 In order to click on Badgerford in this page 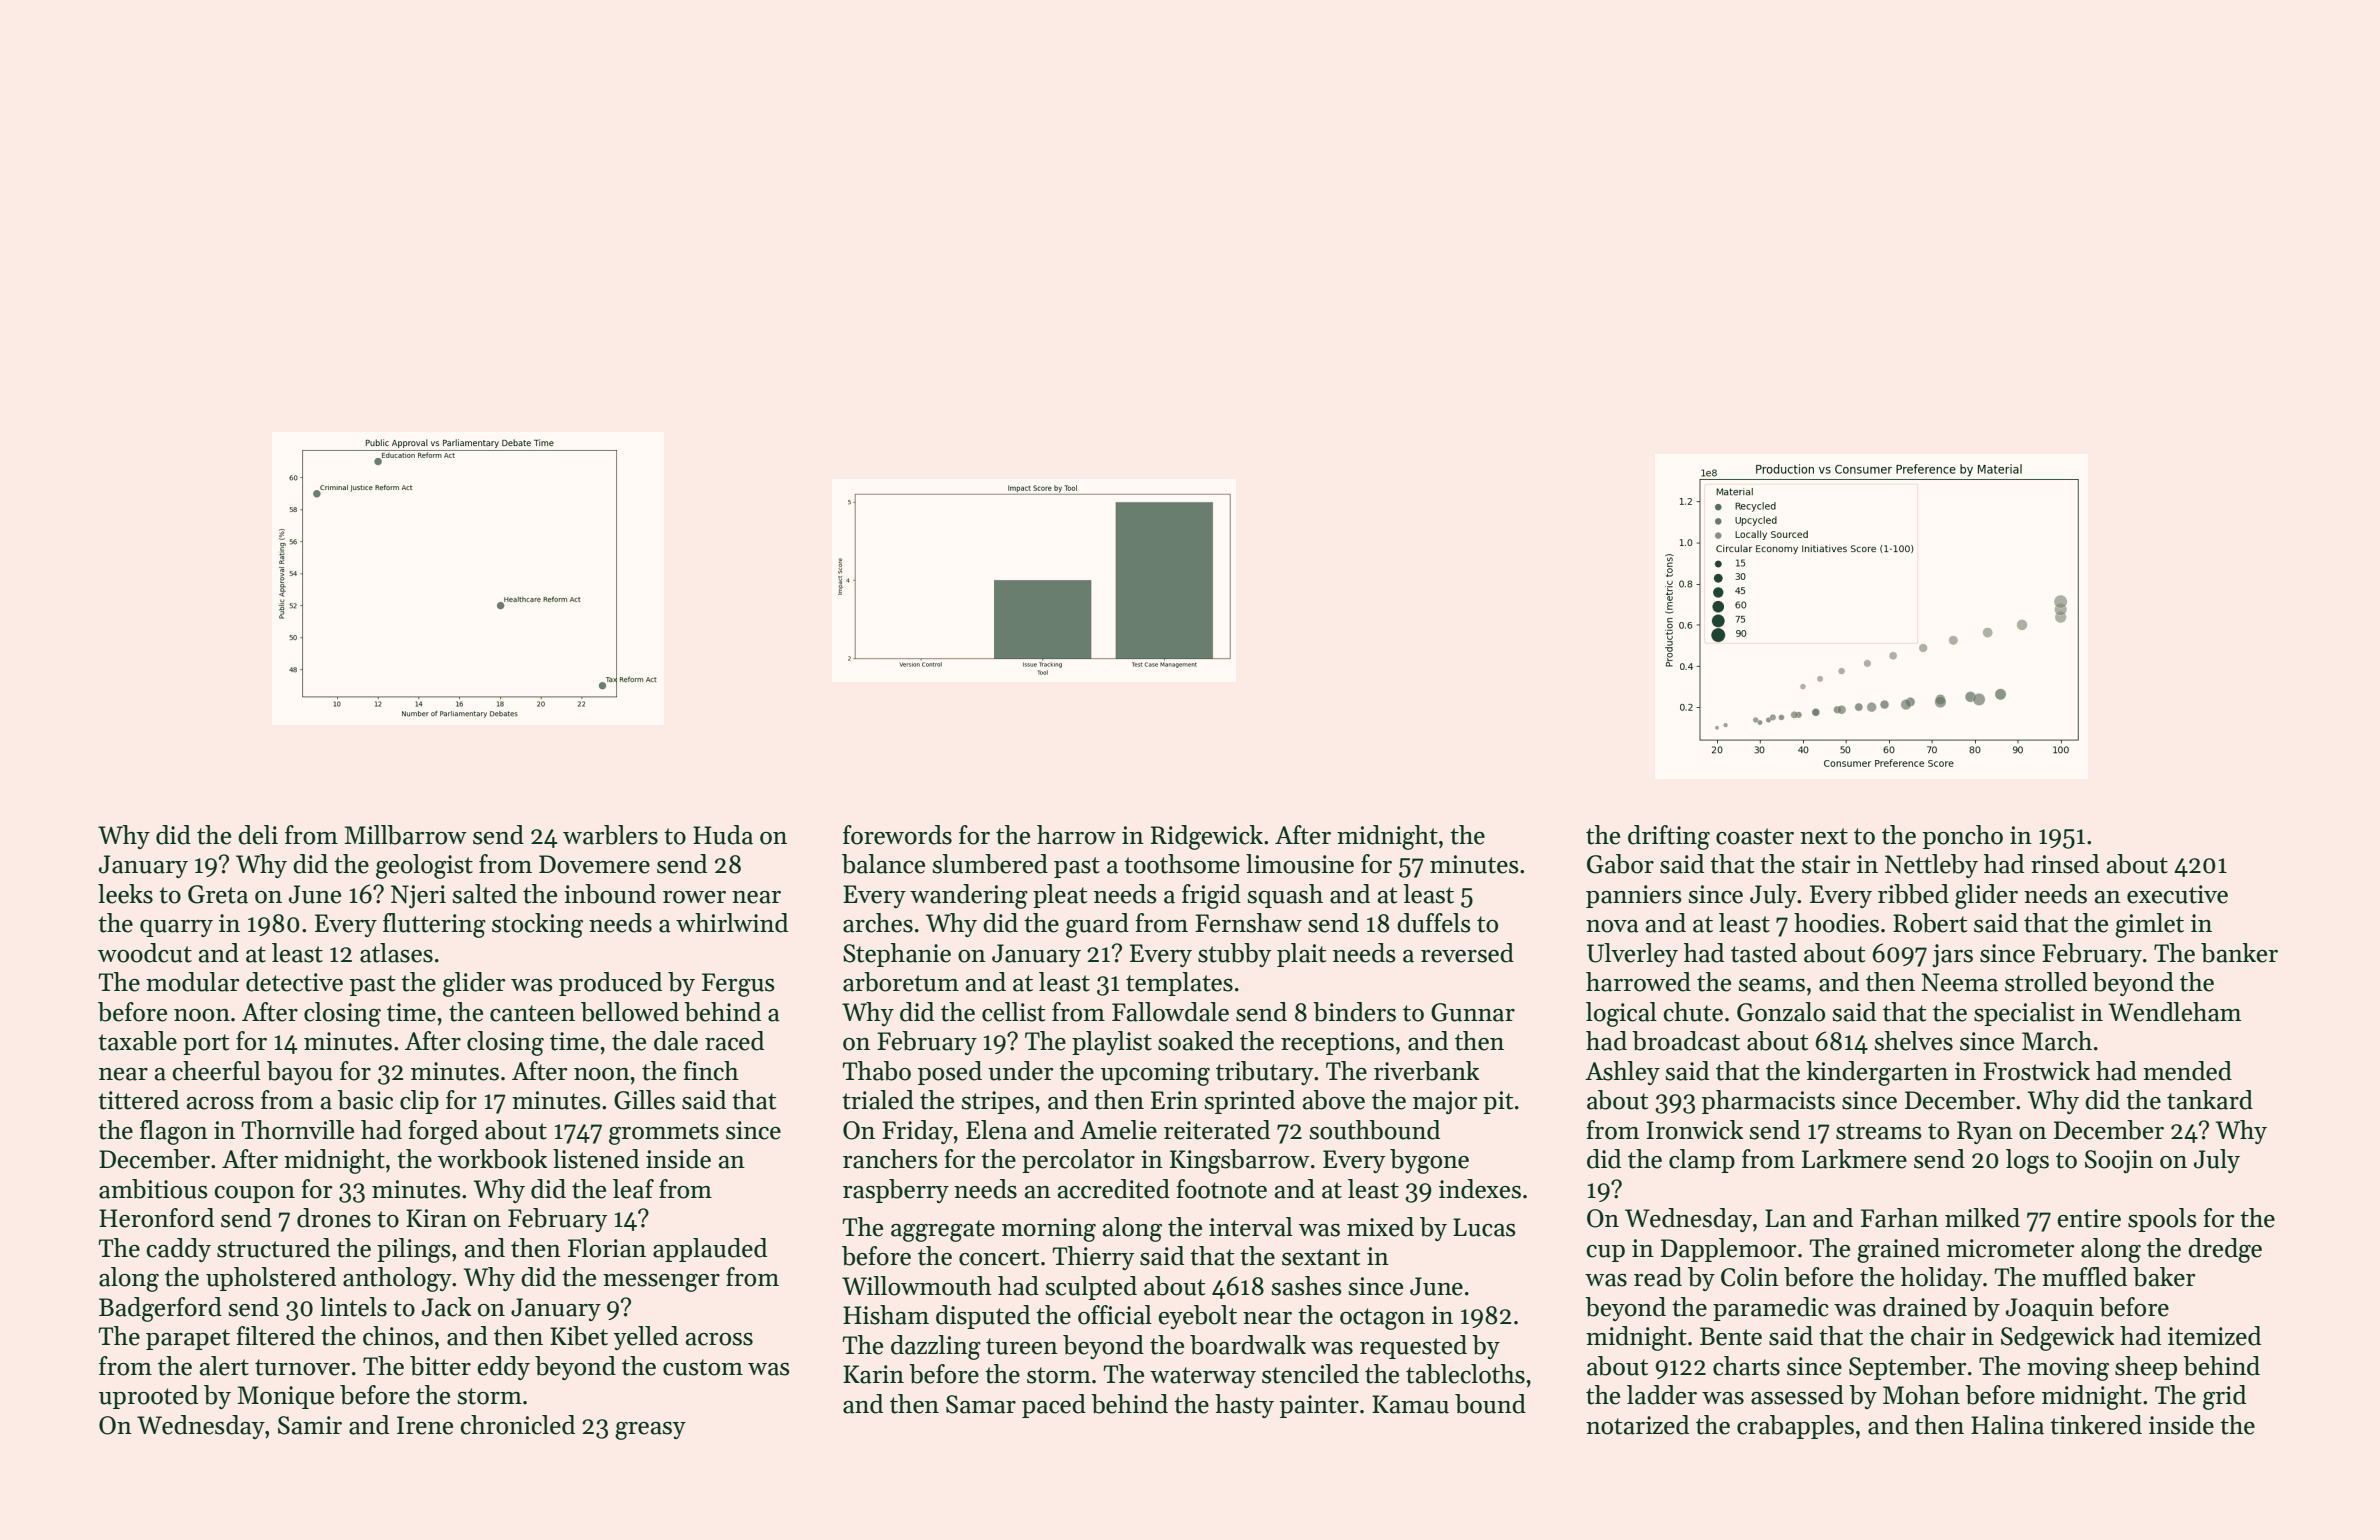, I will do `click(160, 1309)`.
